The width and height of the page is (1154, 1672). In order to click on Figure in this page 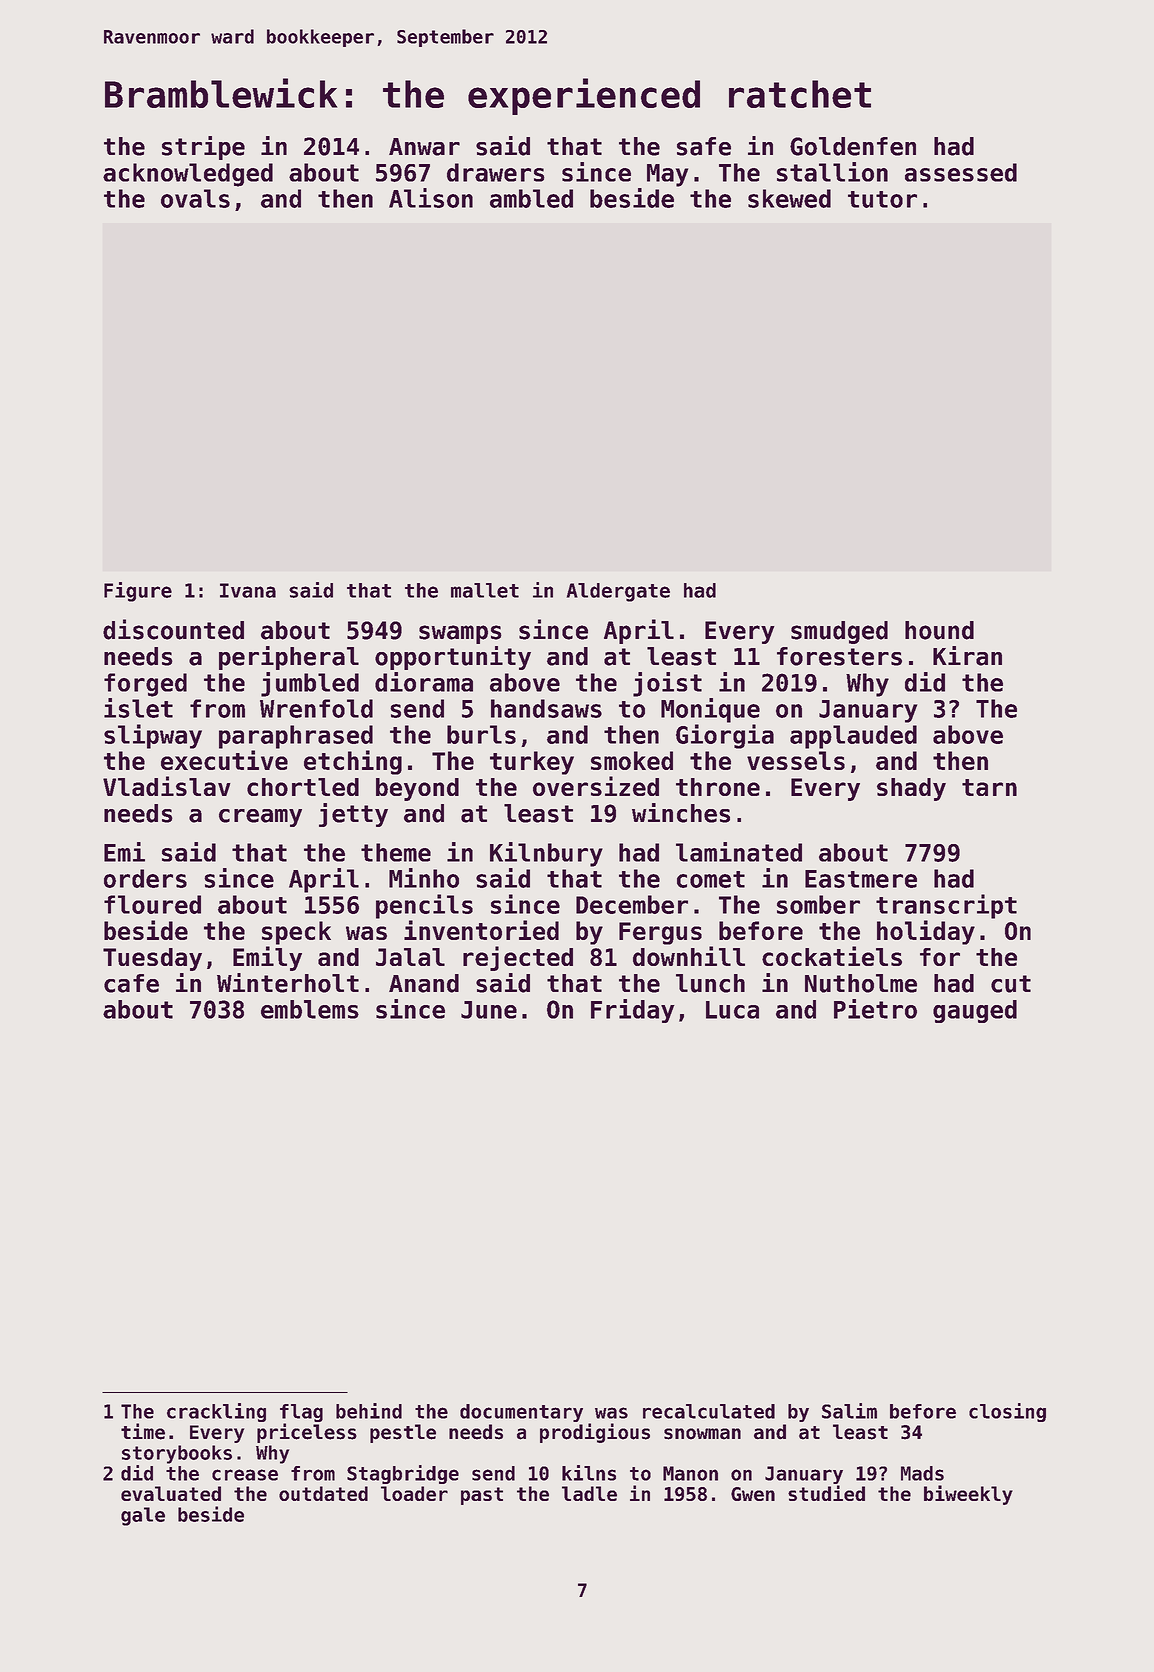, I will do `click(138, 592)`.
